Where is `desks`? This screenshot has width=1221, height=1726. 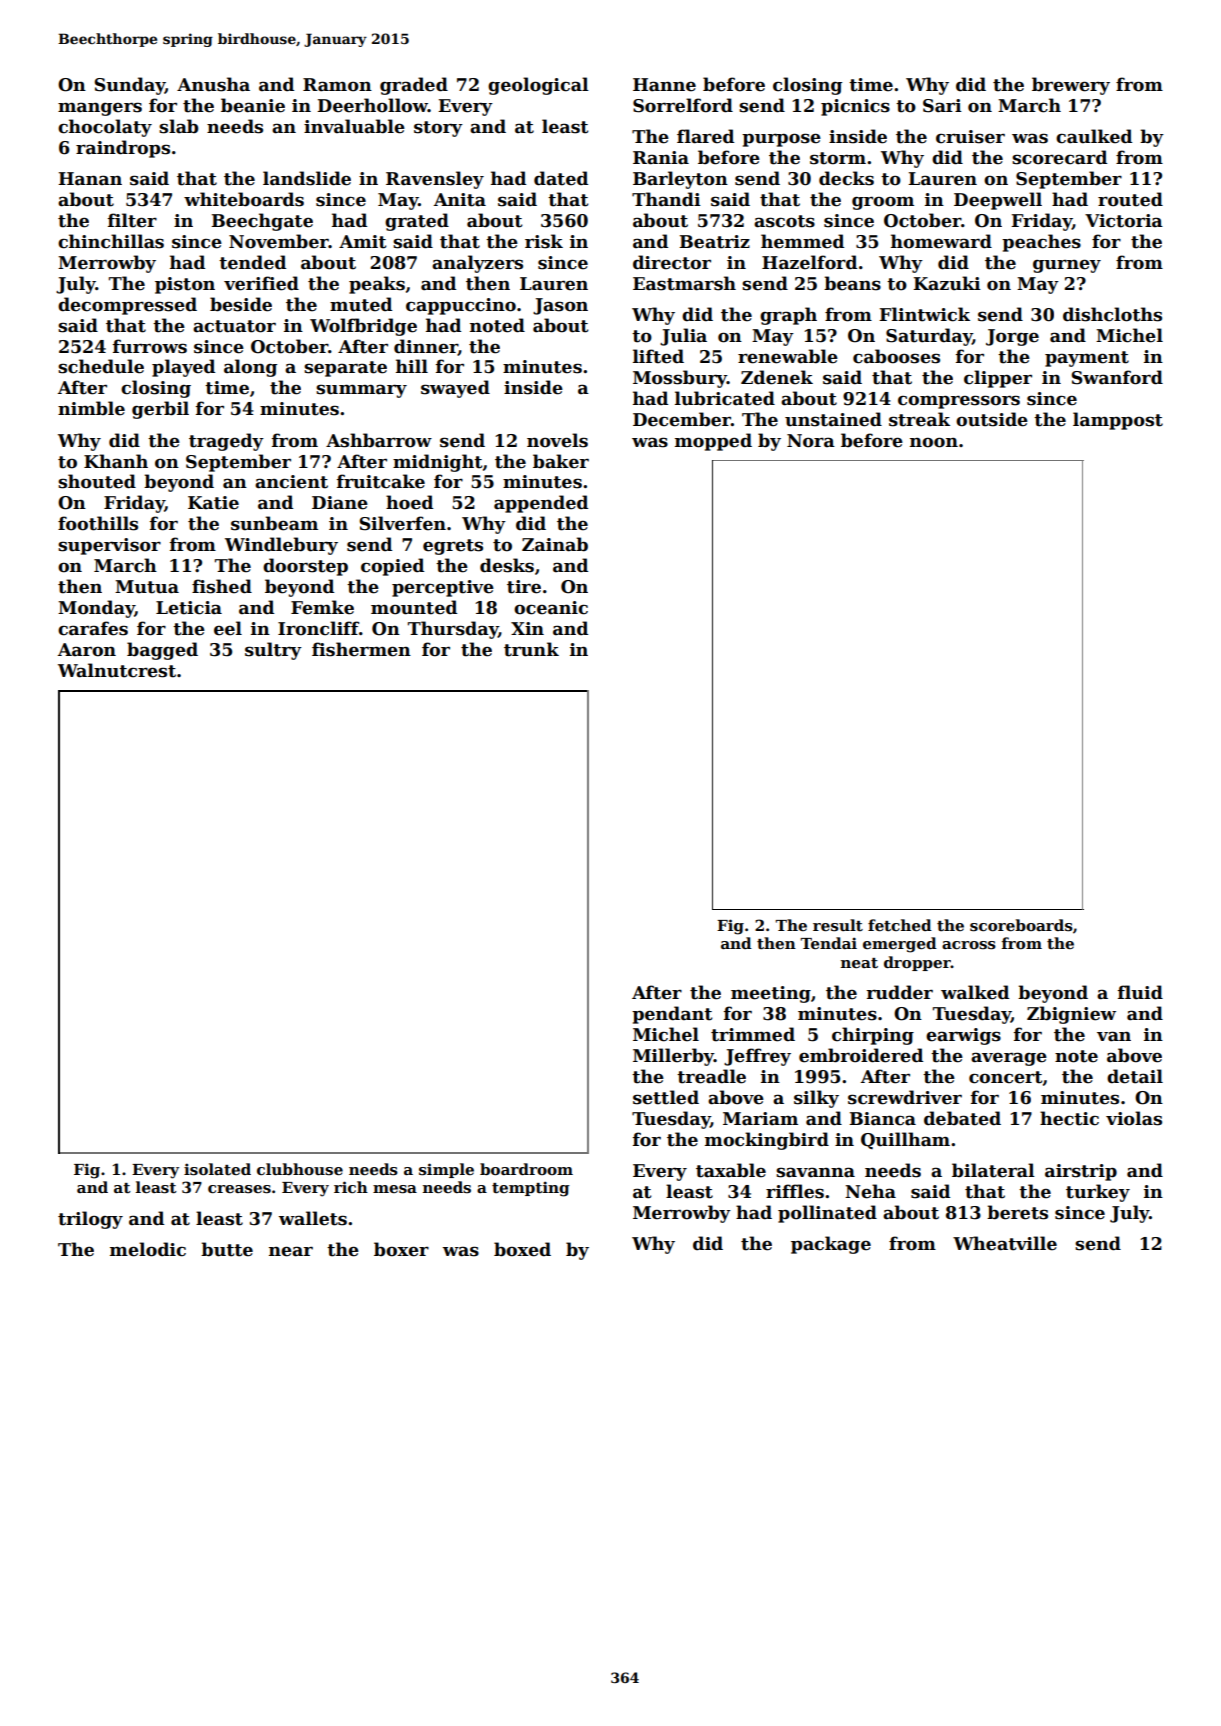
desks is located at coordinates (507, 565).
